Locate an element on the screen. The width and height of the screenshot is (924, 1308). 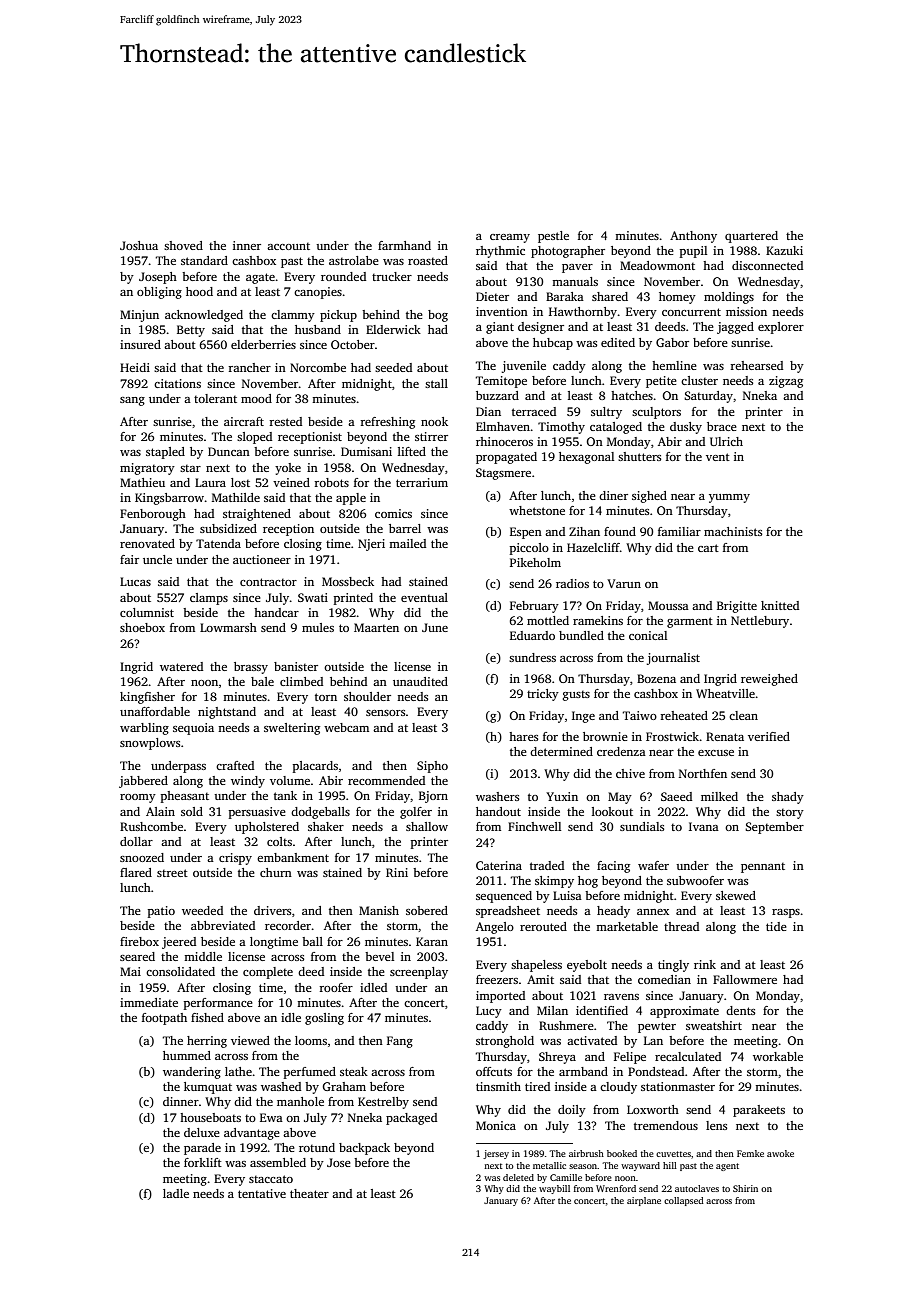
wafer is located at coordinates (653, 865).
